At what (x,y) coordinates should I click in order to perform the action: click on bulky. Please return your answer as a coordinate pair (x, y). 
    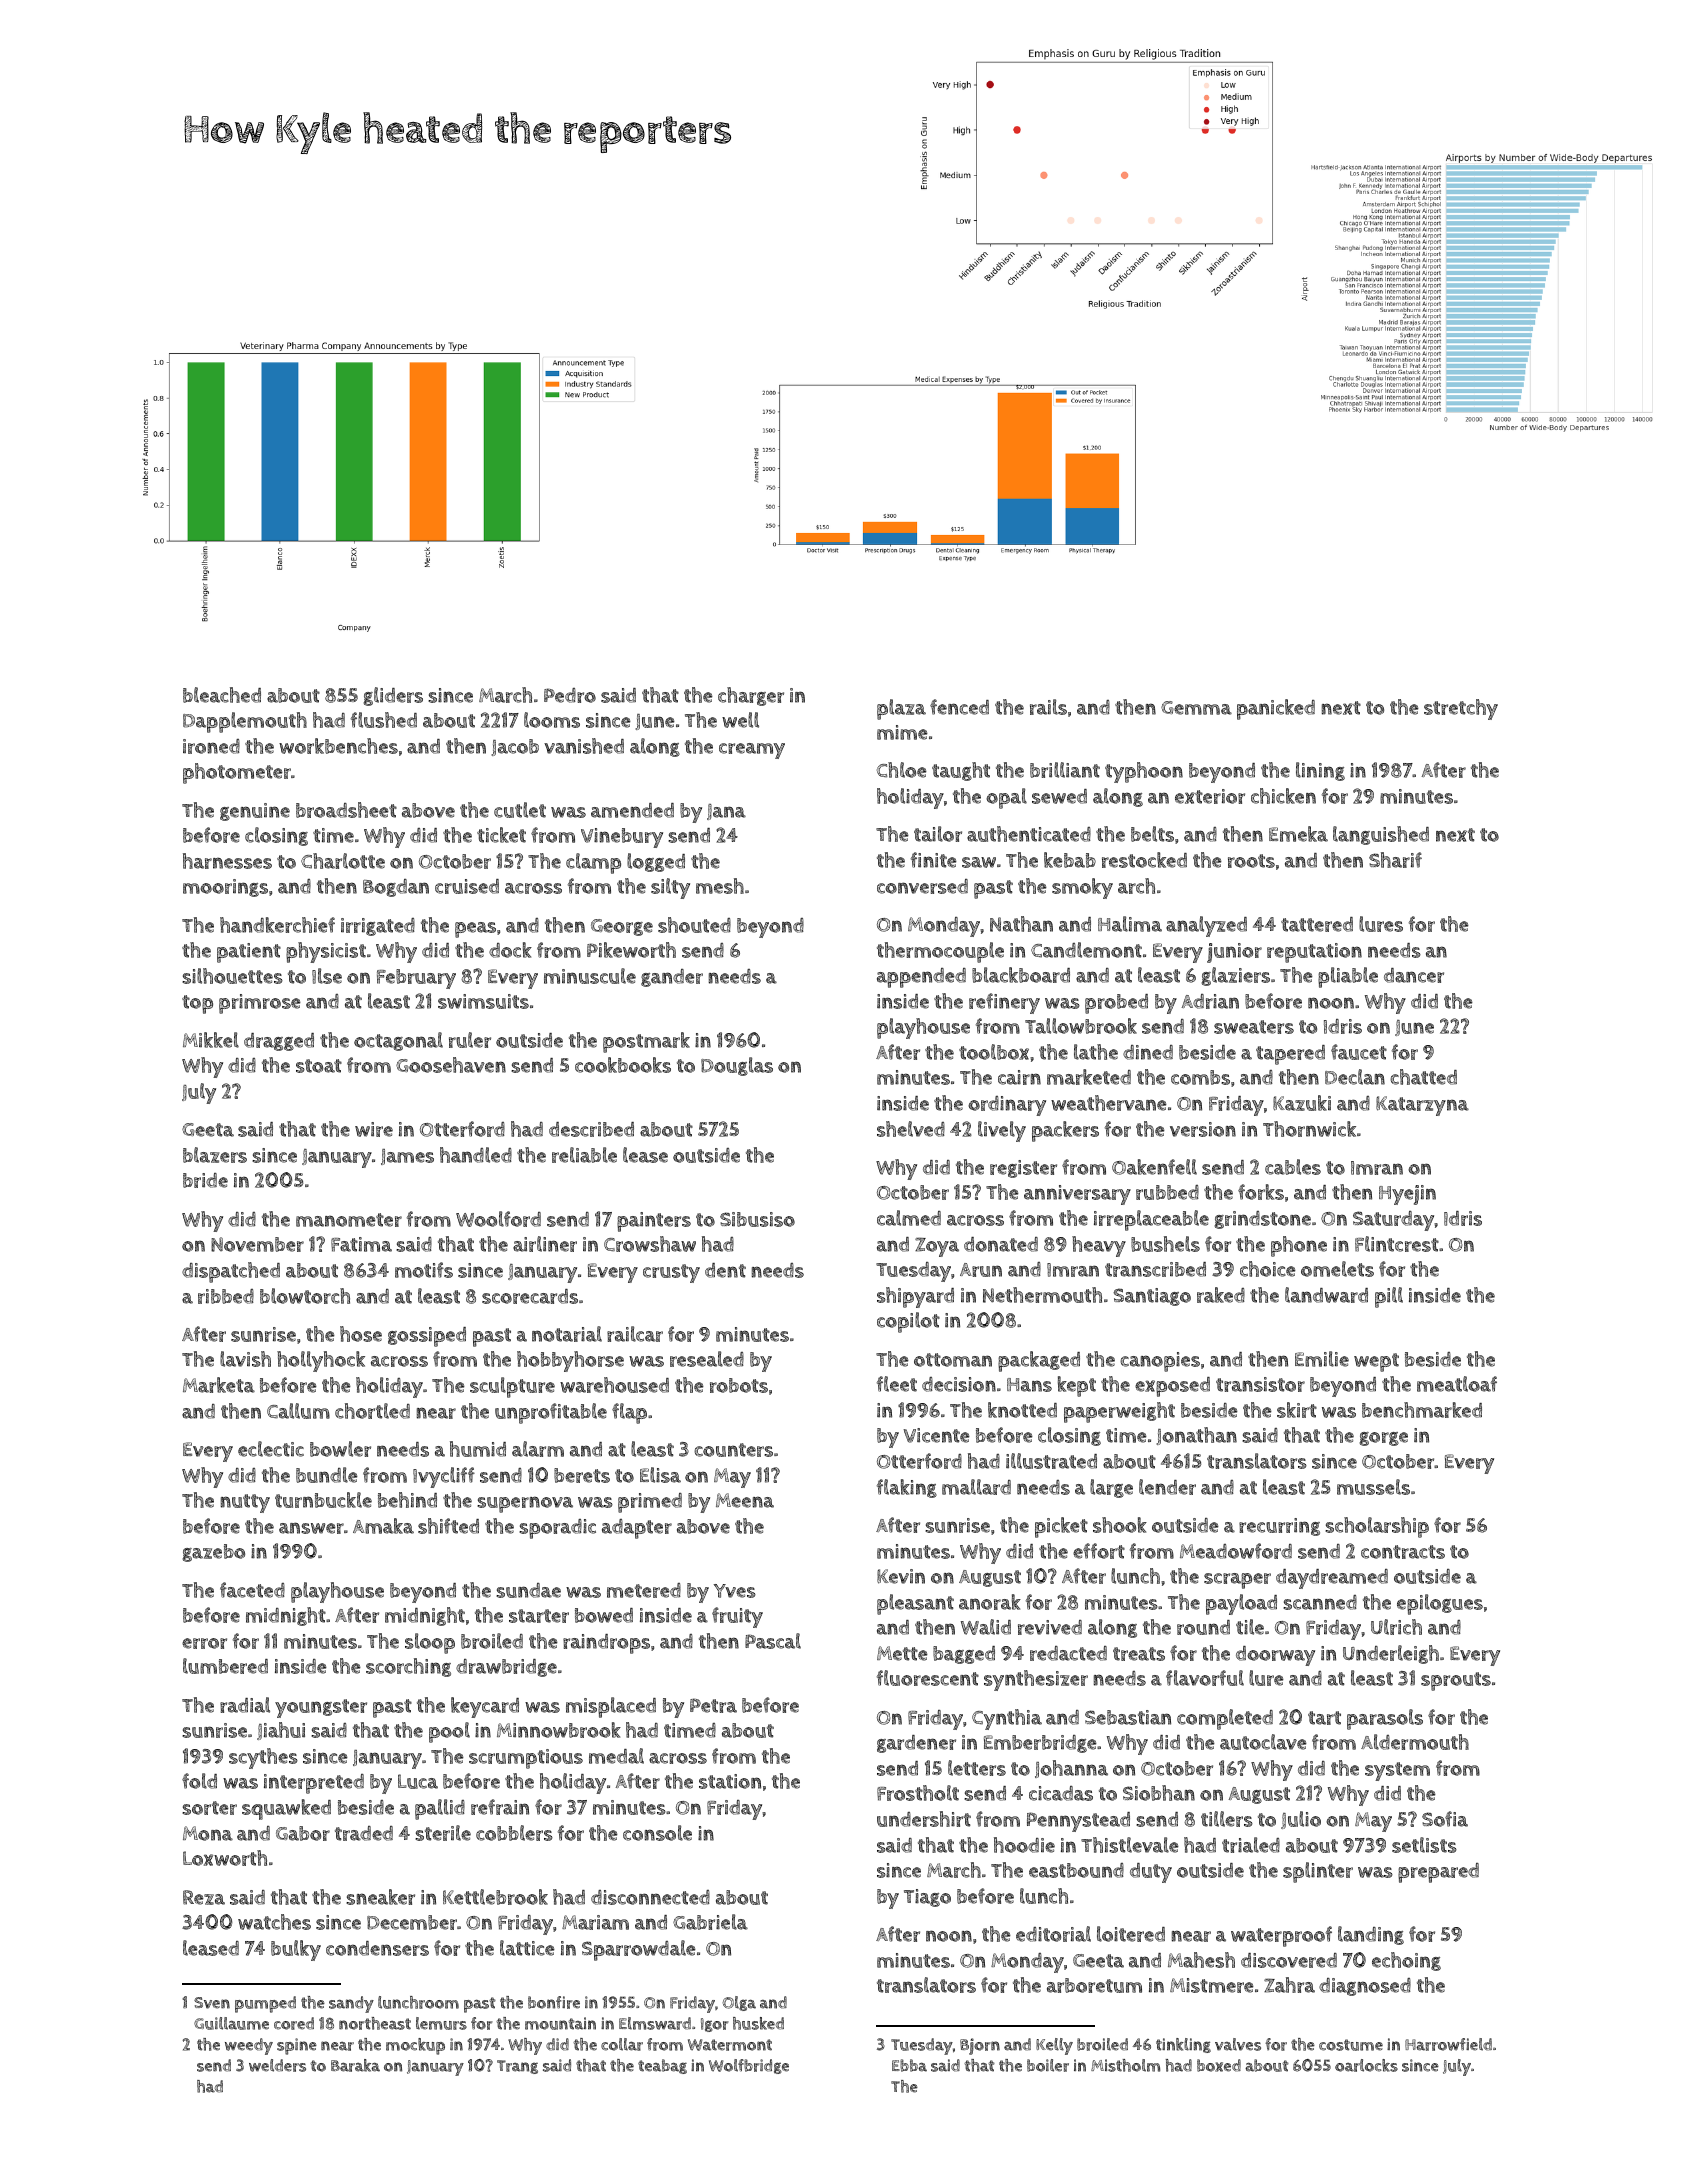
    Looking at the image, I should click on (296, 1950).
